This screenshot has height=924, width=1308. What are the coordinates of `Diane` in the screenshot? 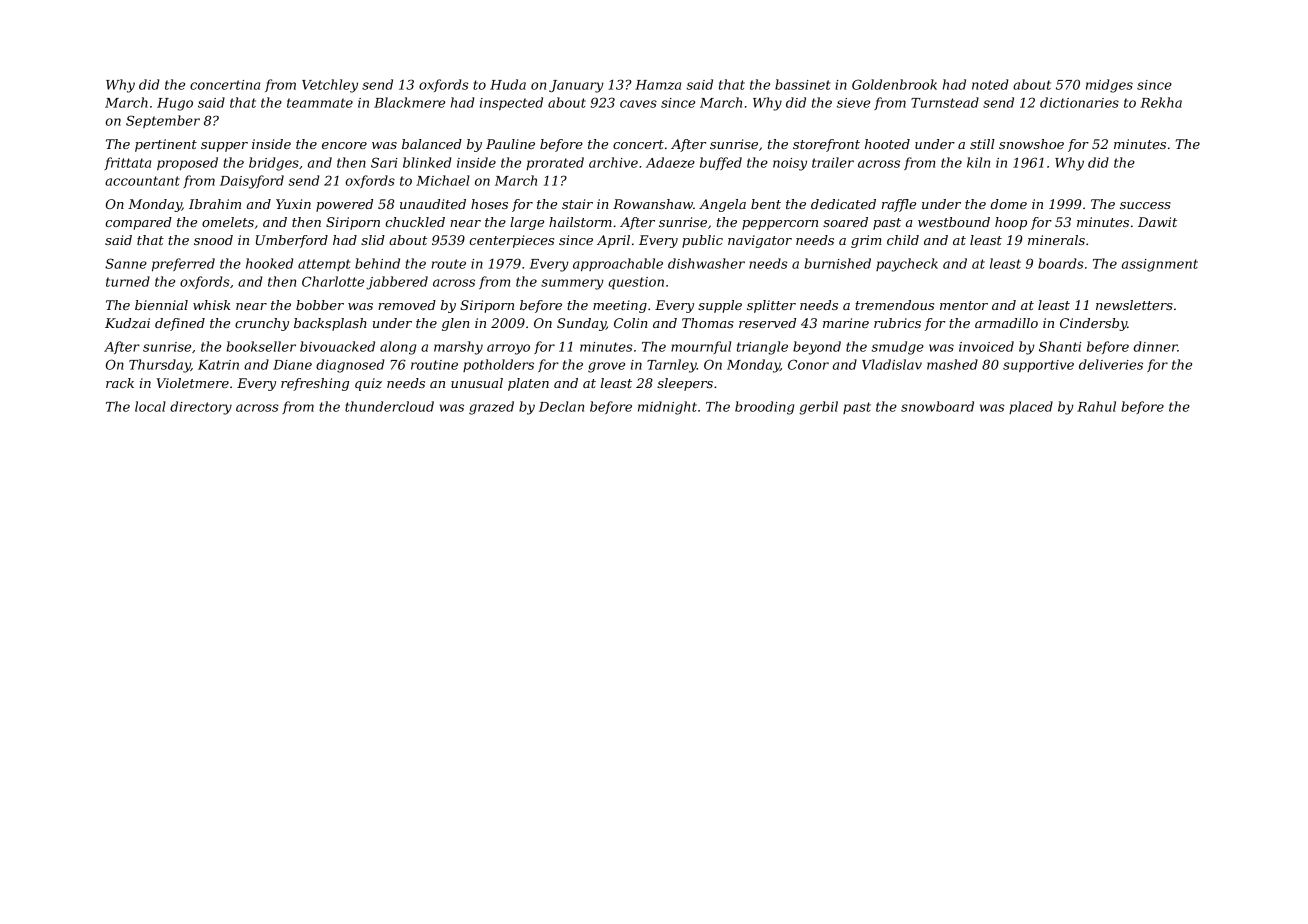 It's located at (292, 365).
